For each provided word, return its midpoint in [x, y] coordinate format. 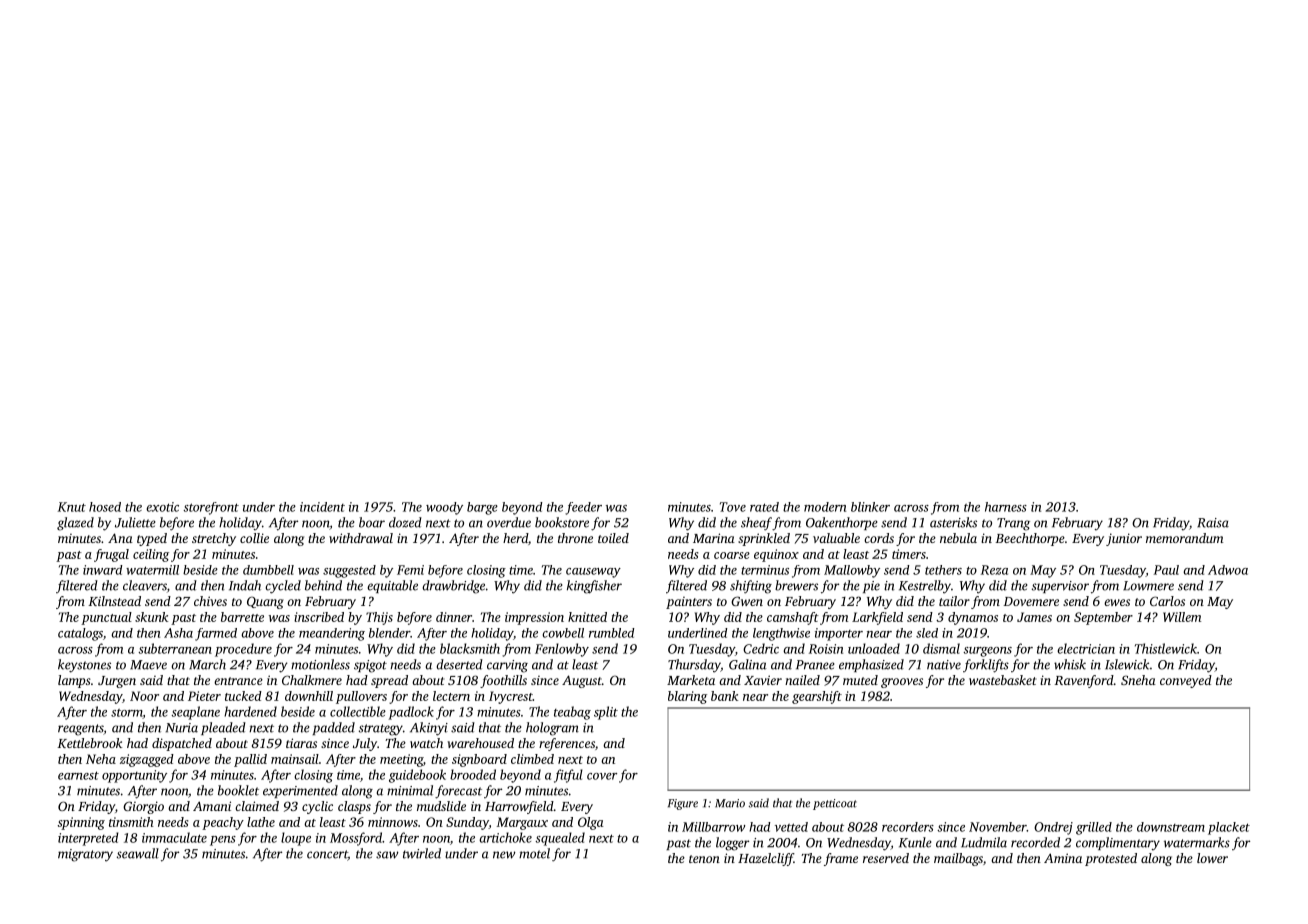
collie [254, 538]
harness [1006, 507]
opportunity [134, 776]
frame [841, 859]
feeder [583, 508]
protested [1111, 859]
